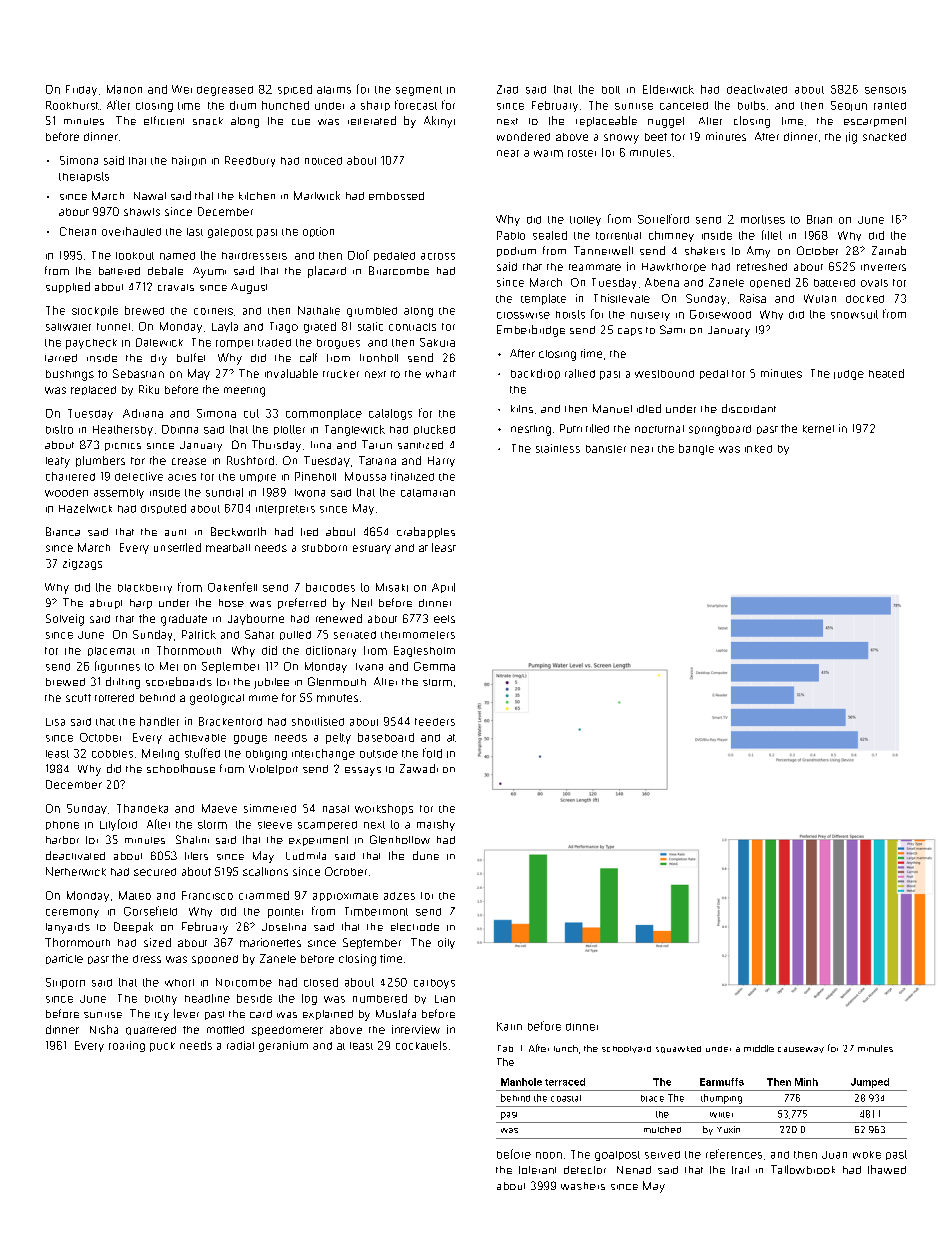  What do you see at coordinates (306, 856) in the screenshot?
I see `Ludmila` at bounding box center [306, 856].
